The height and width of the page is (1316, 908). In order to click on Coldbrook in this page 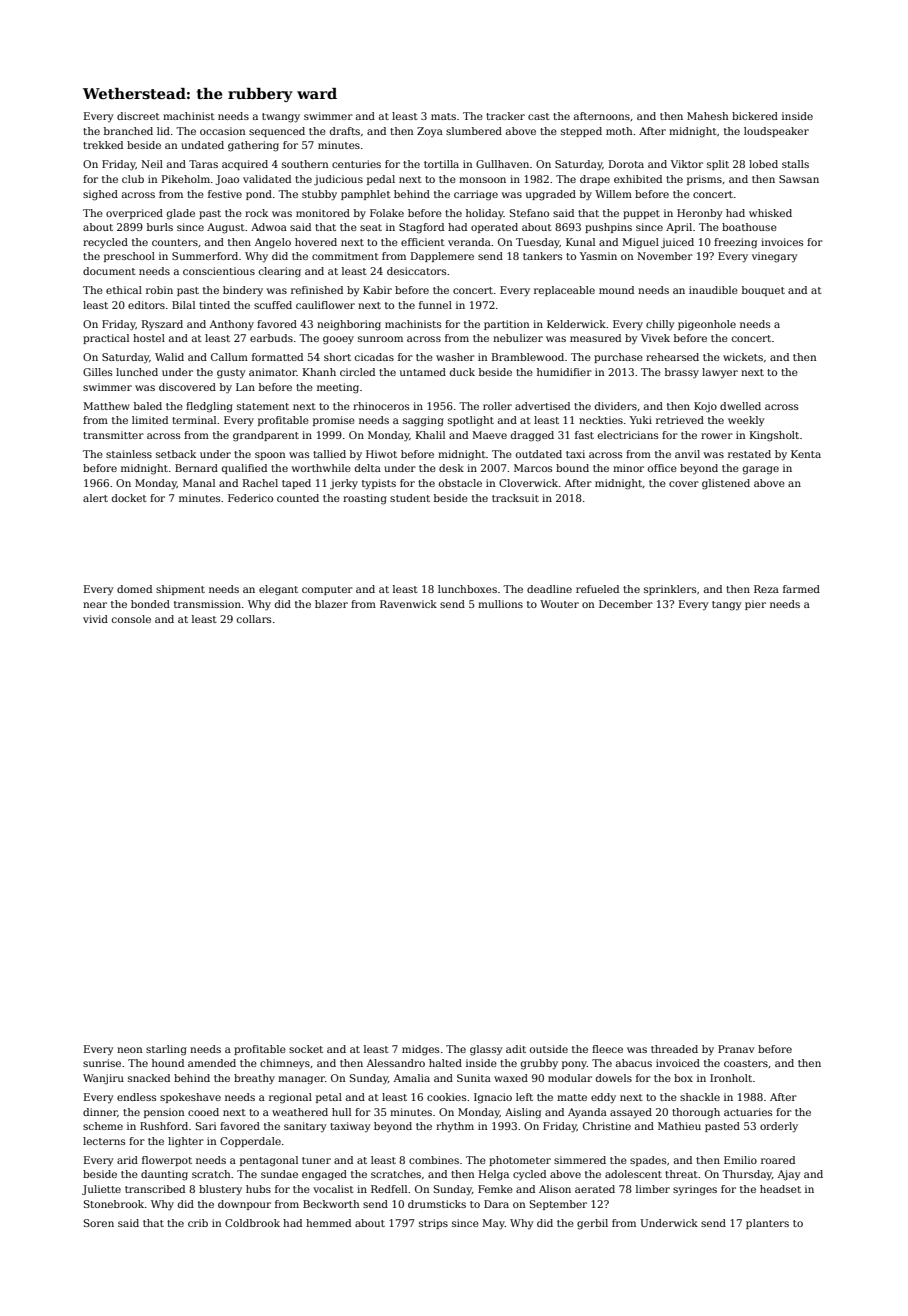, I will do `click(252, 1223)`.
